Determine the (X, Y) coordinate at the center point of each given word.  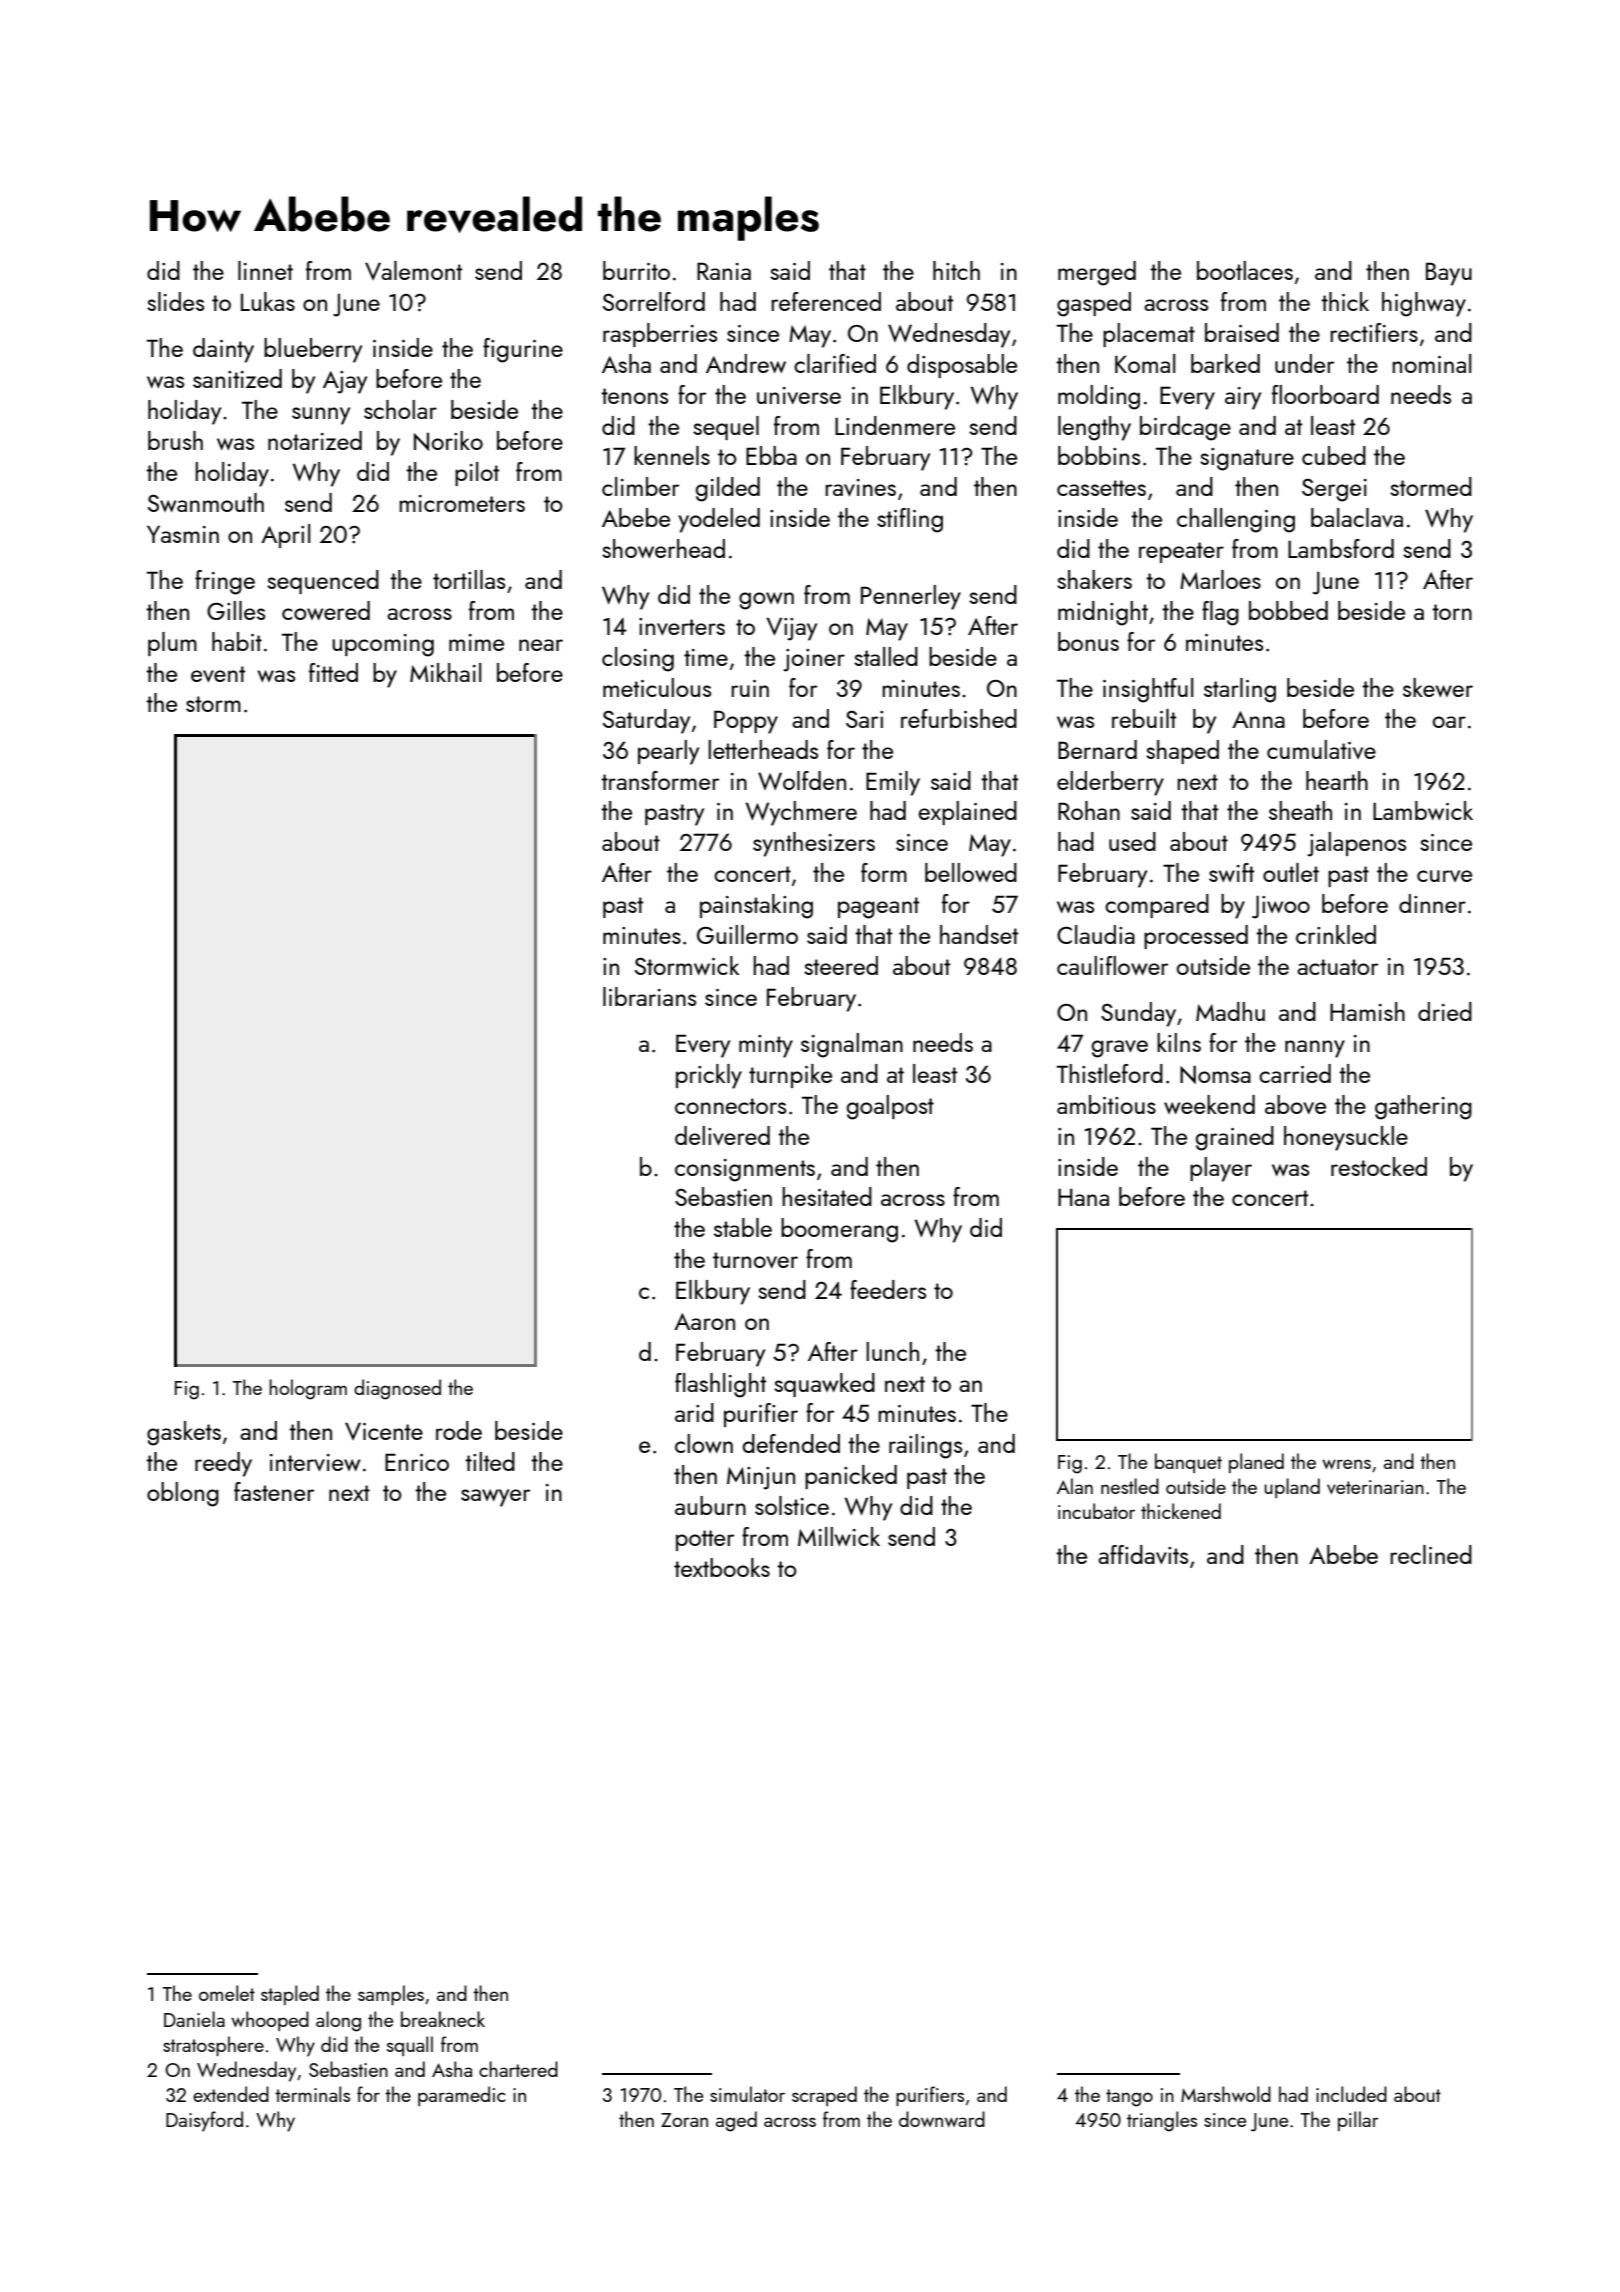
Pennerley (911, 597)
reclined (1431, 1554)
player (1221, 1169)
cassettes (1101, 488)
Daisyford (204, 2121)
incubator (1096, 1511)
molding (1099, 397)
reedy (223, 1464)
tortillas (469, 579)
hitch (956, 270)
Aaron (704, 1321)
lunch (892, 1351)
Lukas (268, 301)
